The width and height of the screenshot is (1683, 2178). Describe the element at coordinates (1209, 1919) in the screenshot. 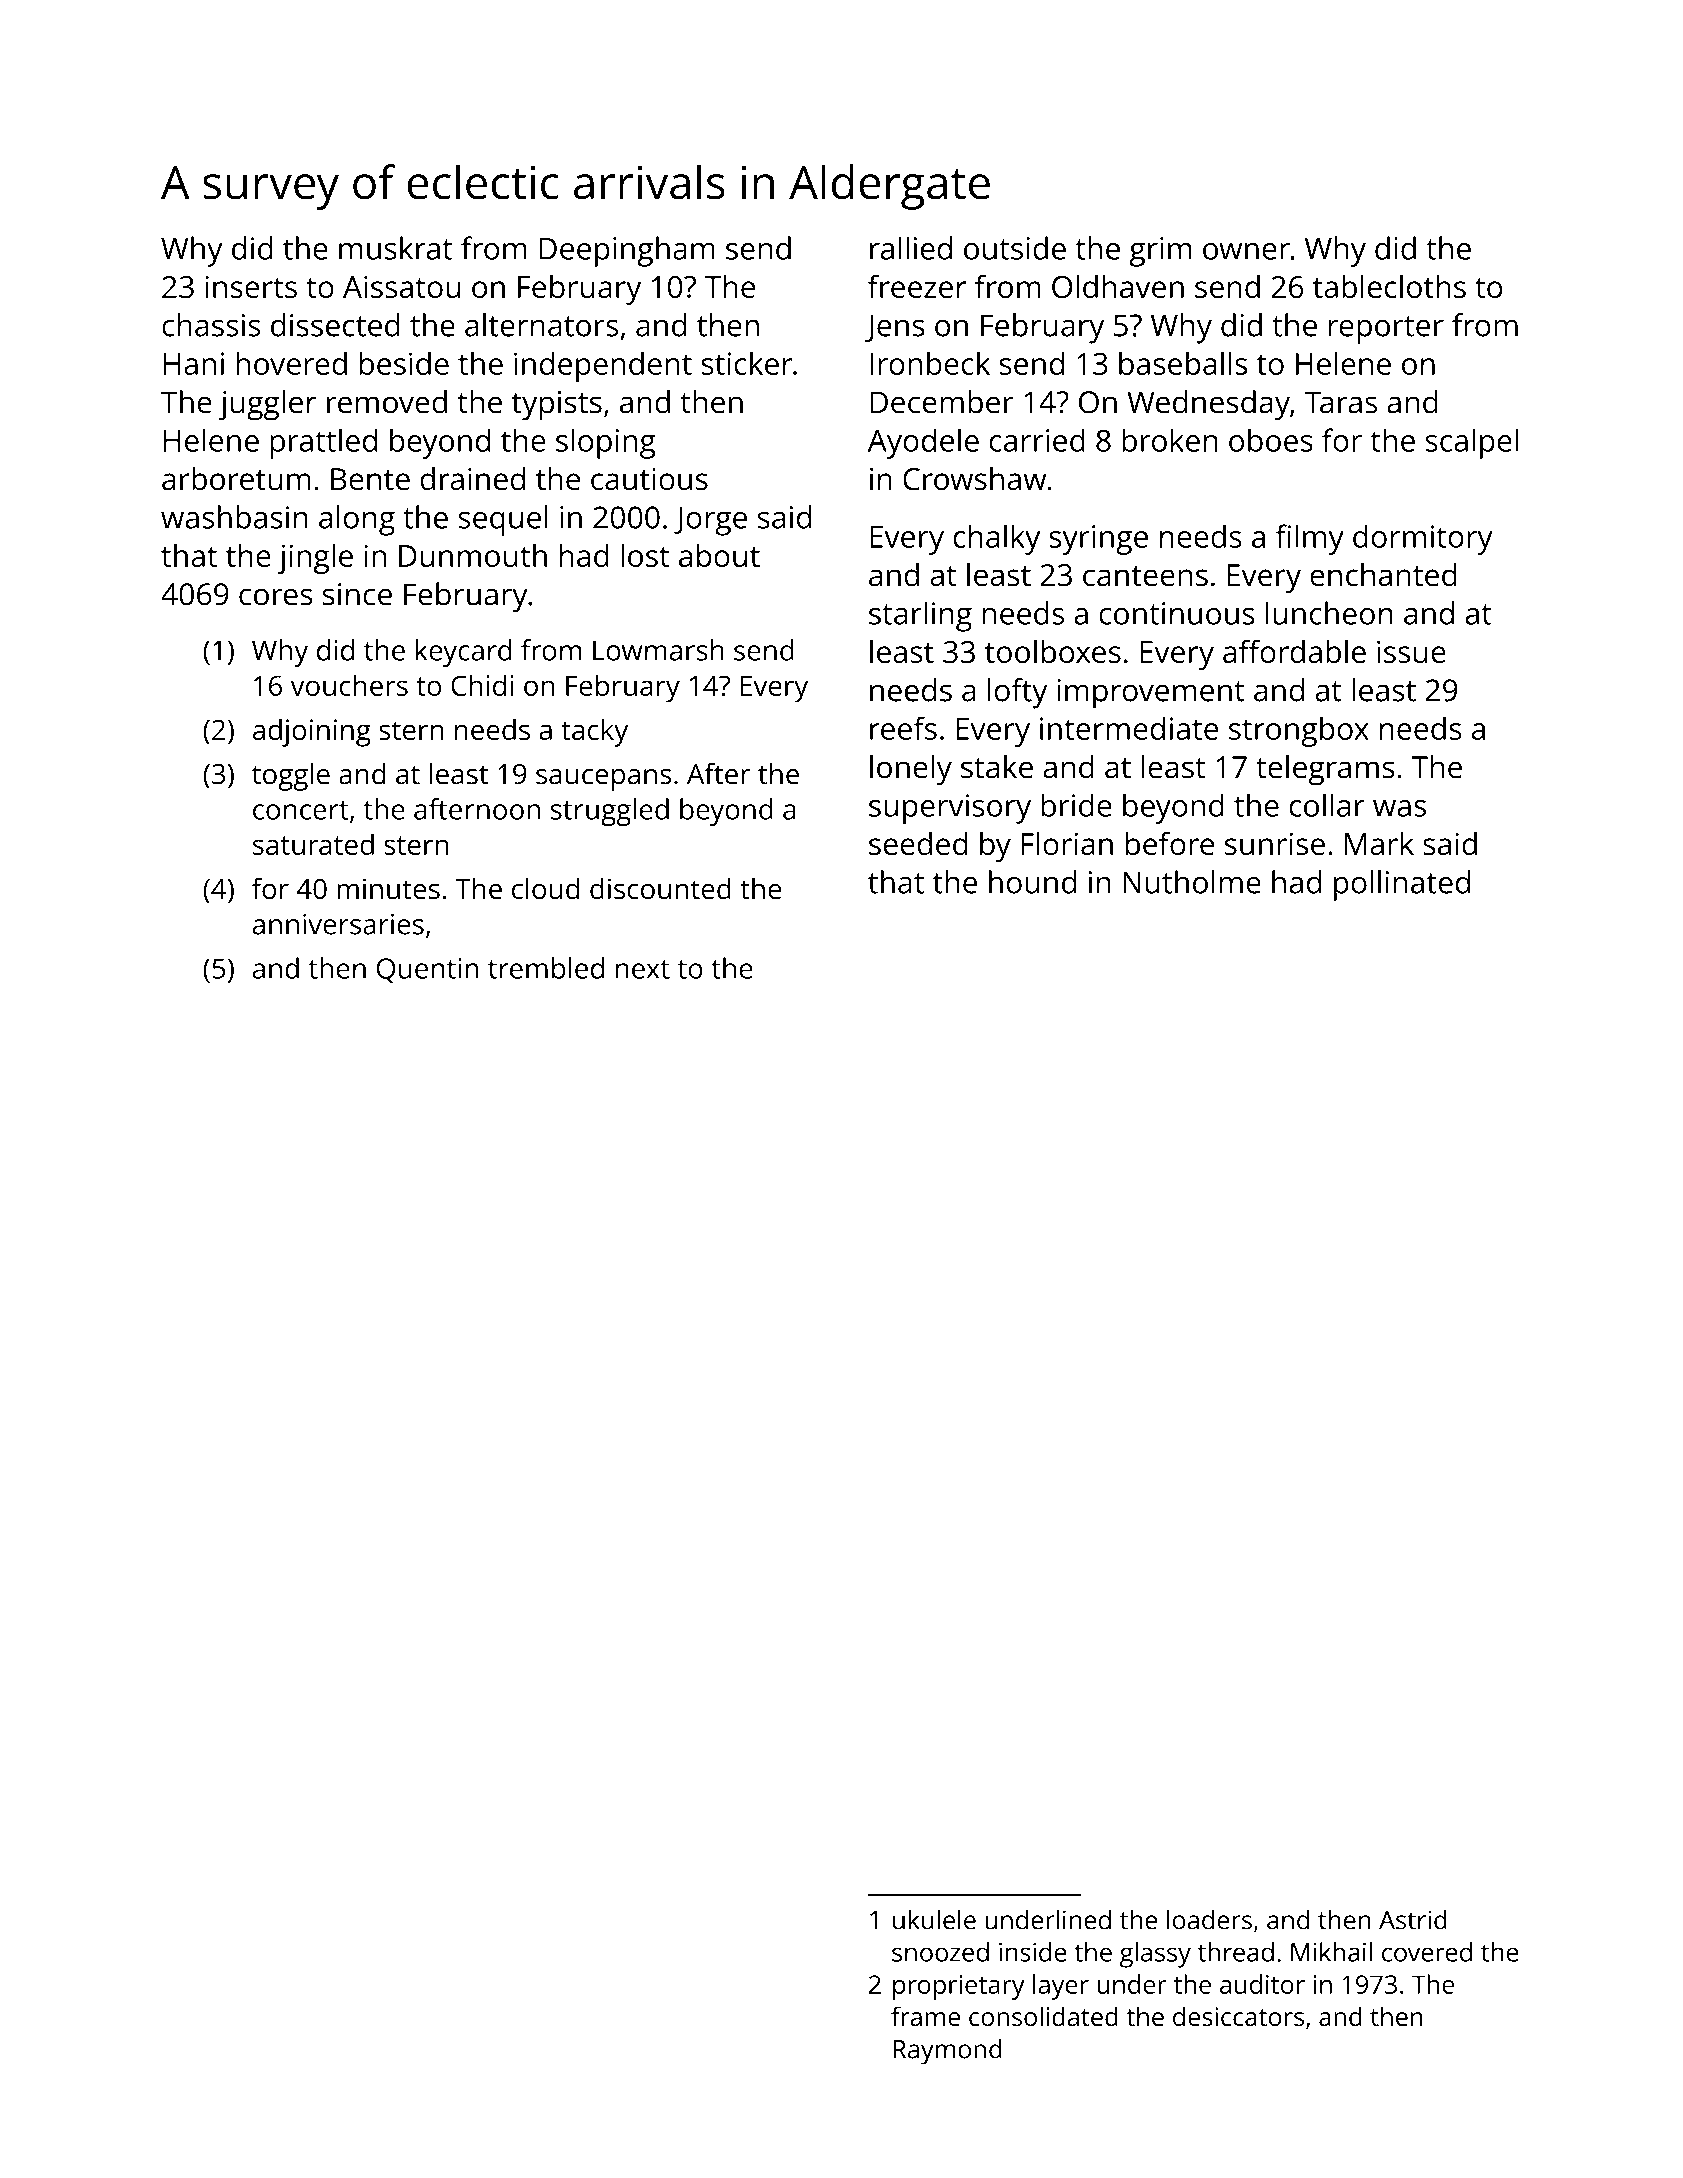

I see `loaders` at that location.
